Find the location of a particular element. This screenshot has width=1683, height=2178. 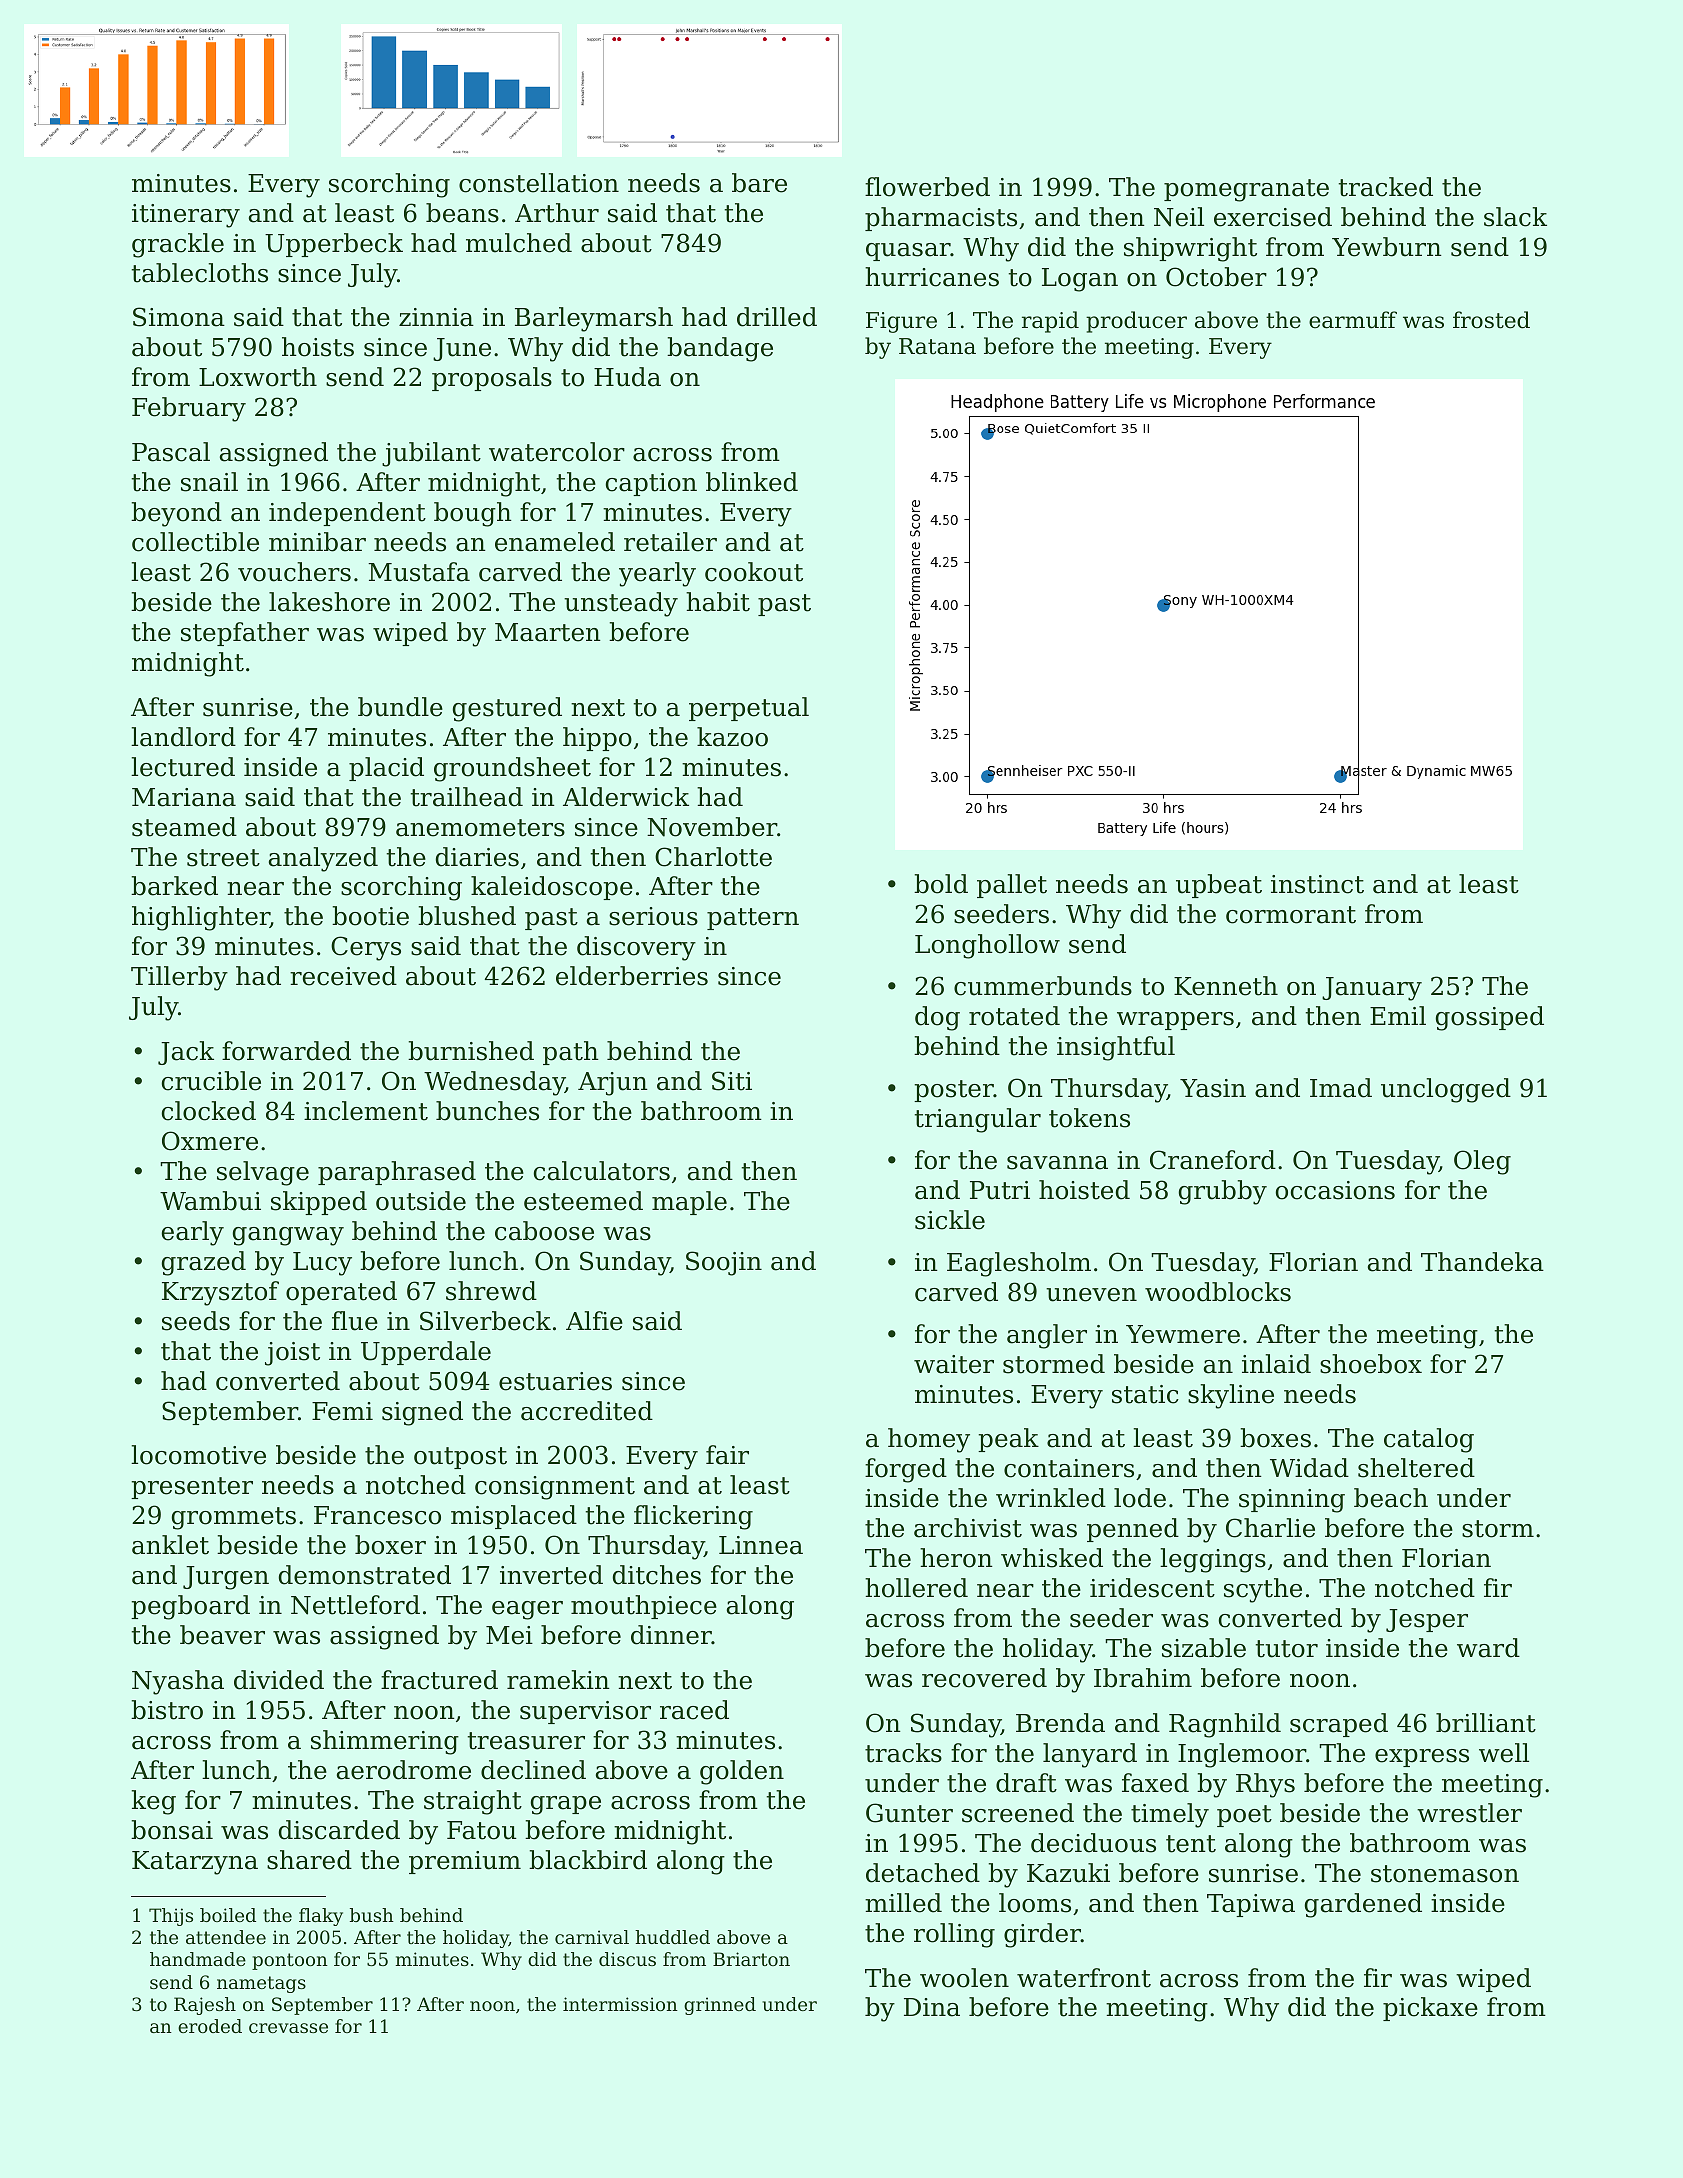

poster is located at coordinates (954, 1091).
